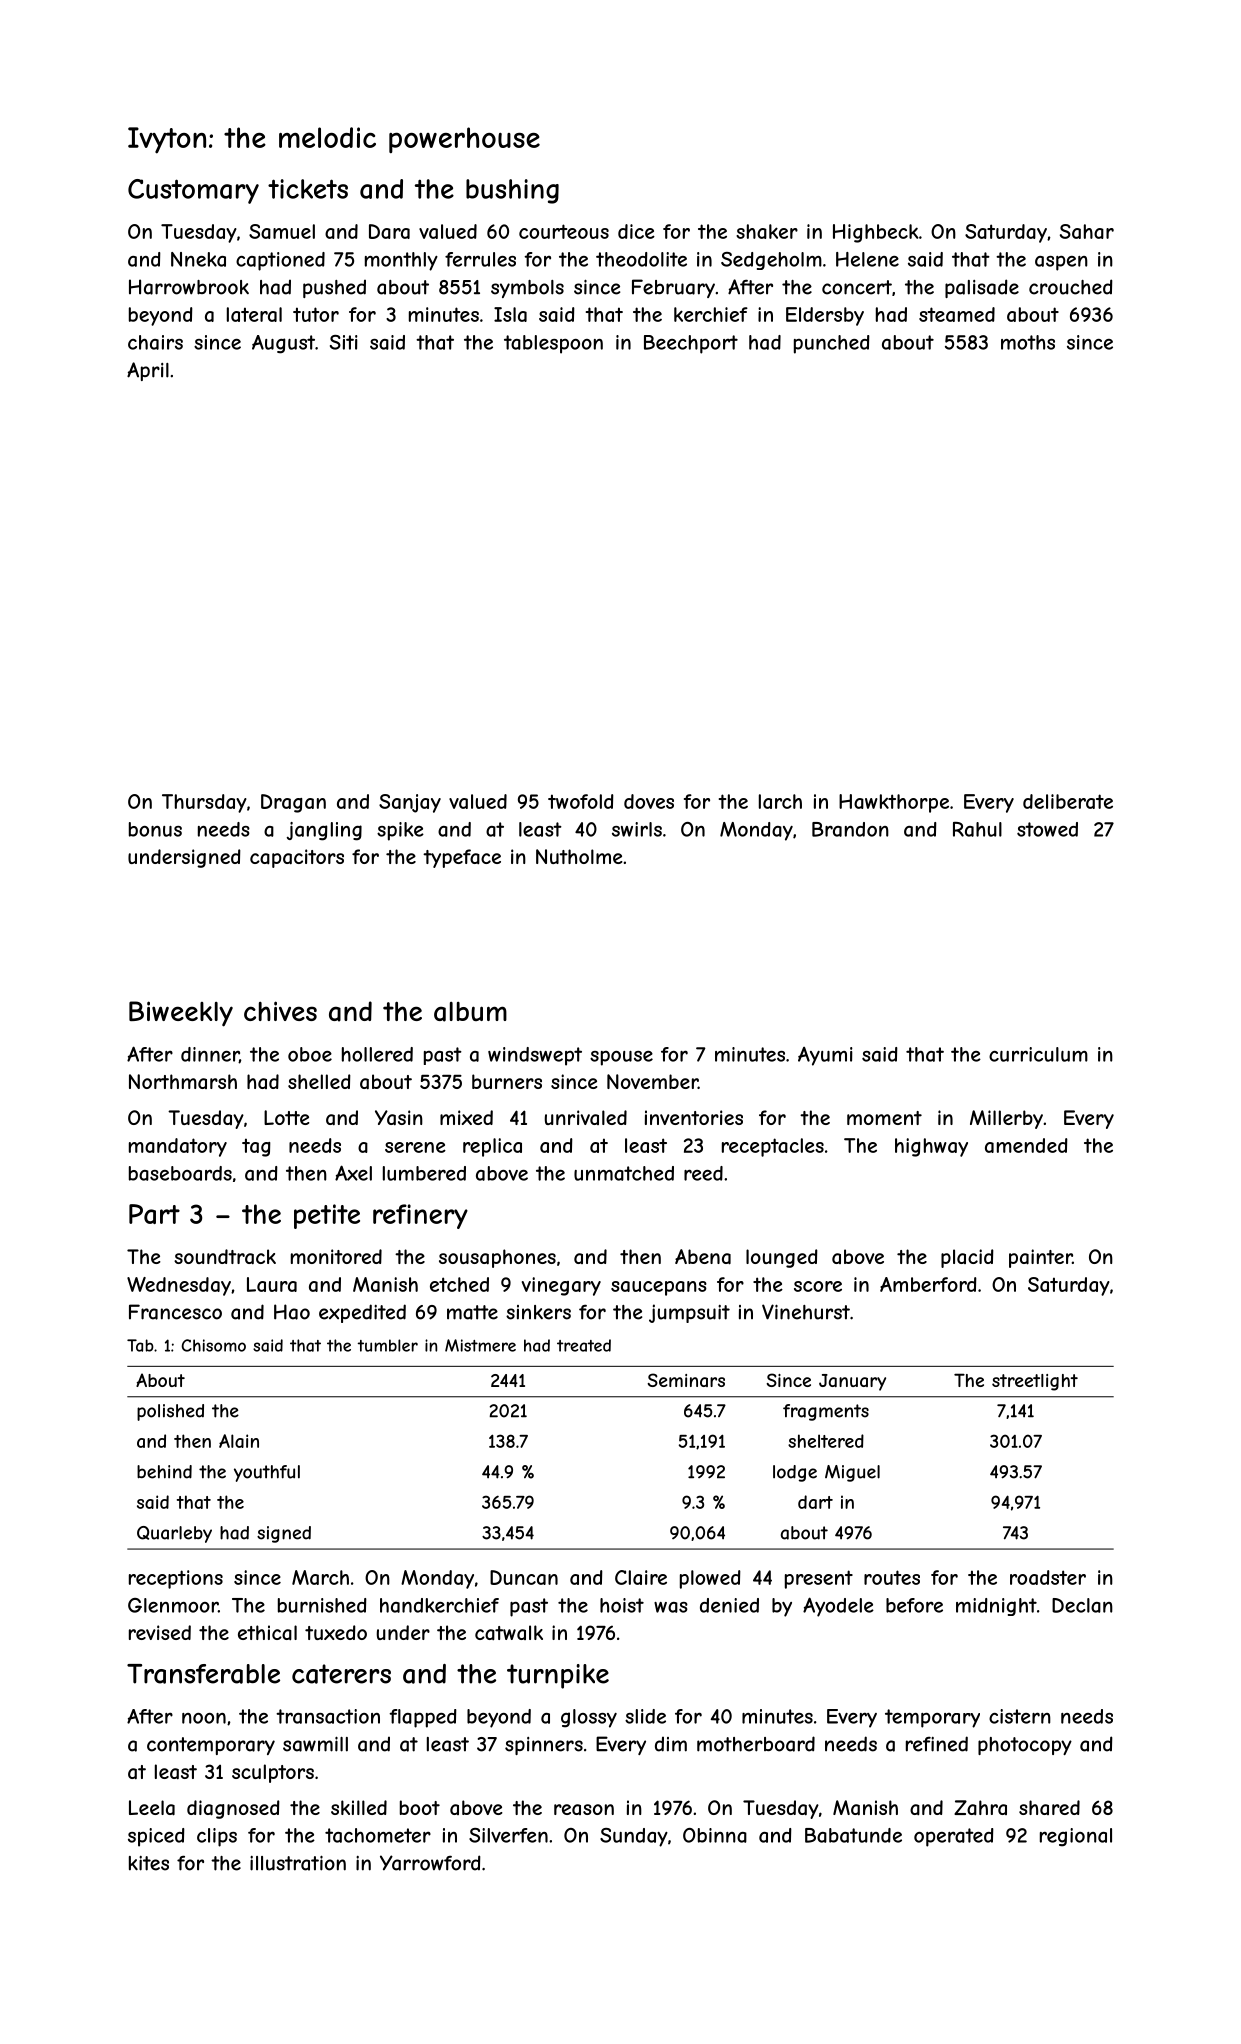 This document has height=2044, width=1241. Describe the element at coordinates (876, 233) in the document. I see `Highbeck` at that location.
